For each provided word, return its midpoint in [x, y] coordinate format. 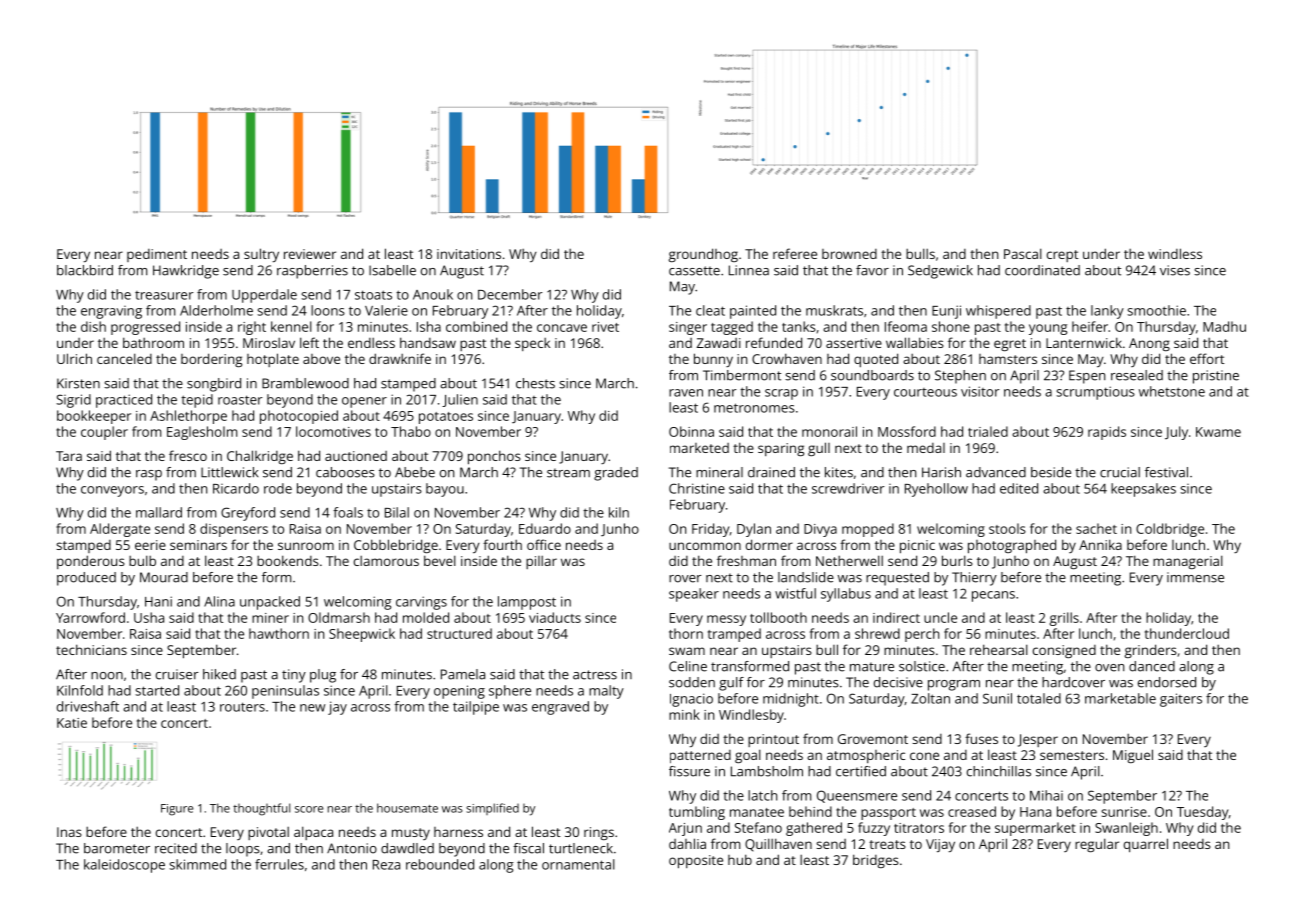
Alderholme [216, 310]
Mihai [1046, 795]
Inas [69, 832]
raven [686, 393]
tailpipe [476, 708]
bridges [876, 861]
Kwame [1218, 432]
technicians [91, 649]
